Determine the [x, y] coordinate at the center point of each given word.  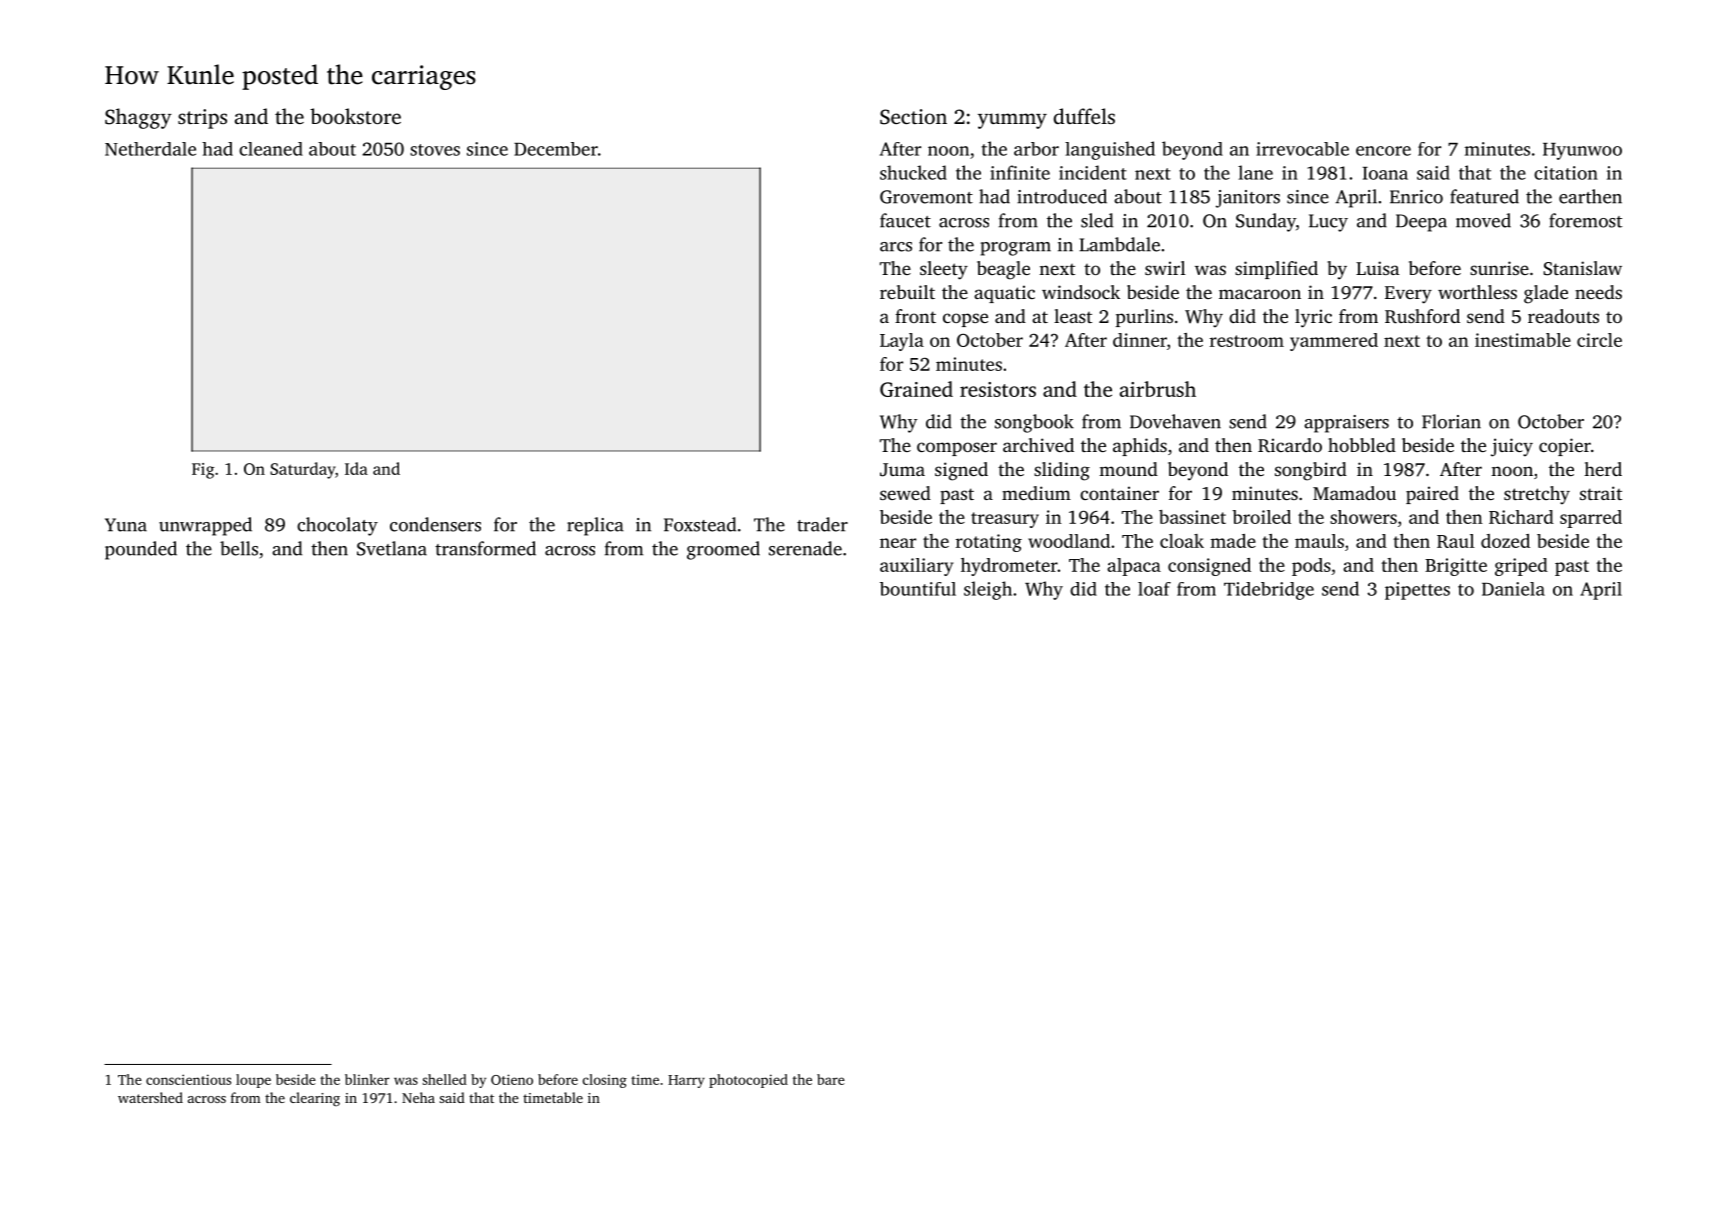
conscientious [188, 1079]
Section [913, 117]
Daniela [1513, 589]
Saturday [302, 470]
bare [831, 1079]
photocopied [748, 1081]
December [556, 149]
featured [1484, 196]
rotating [989, 543]
